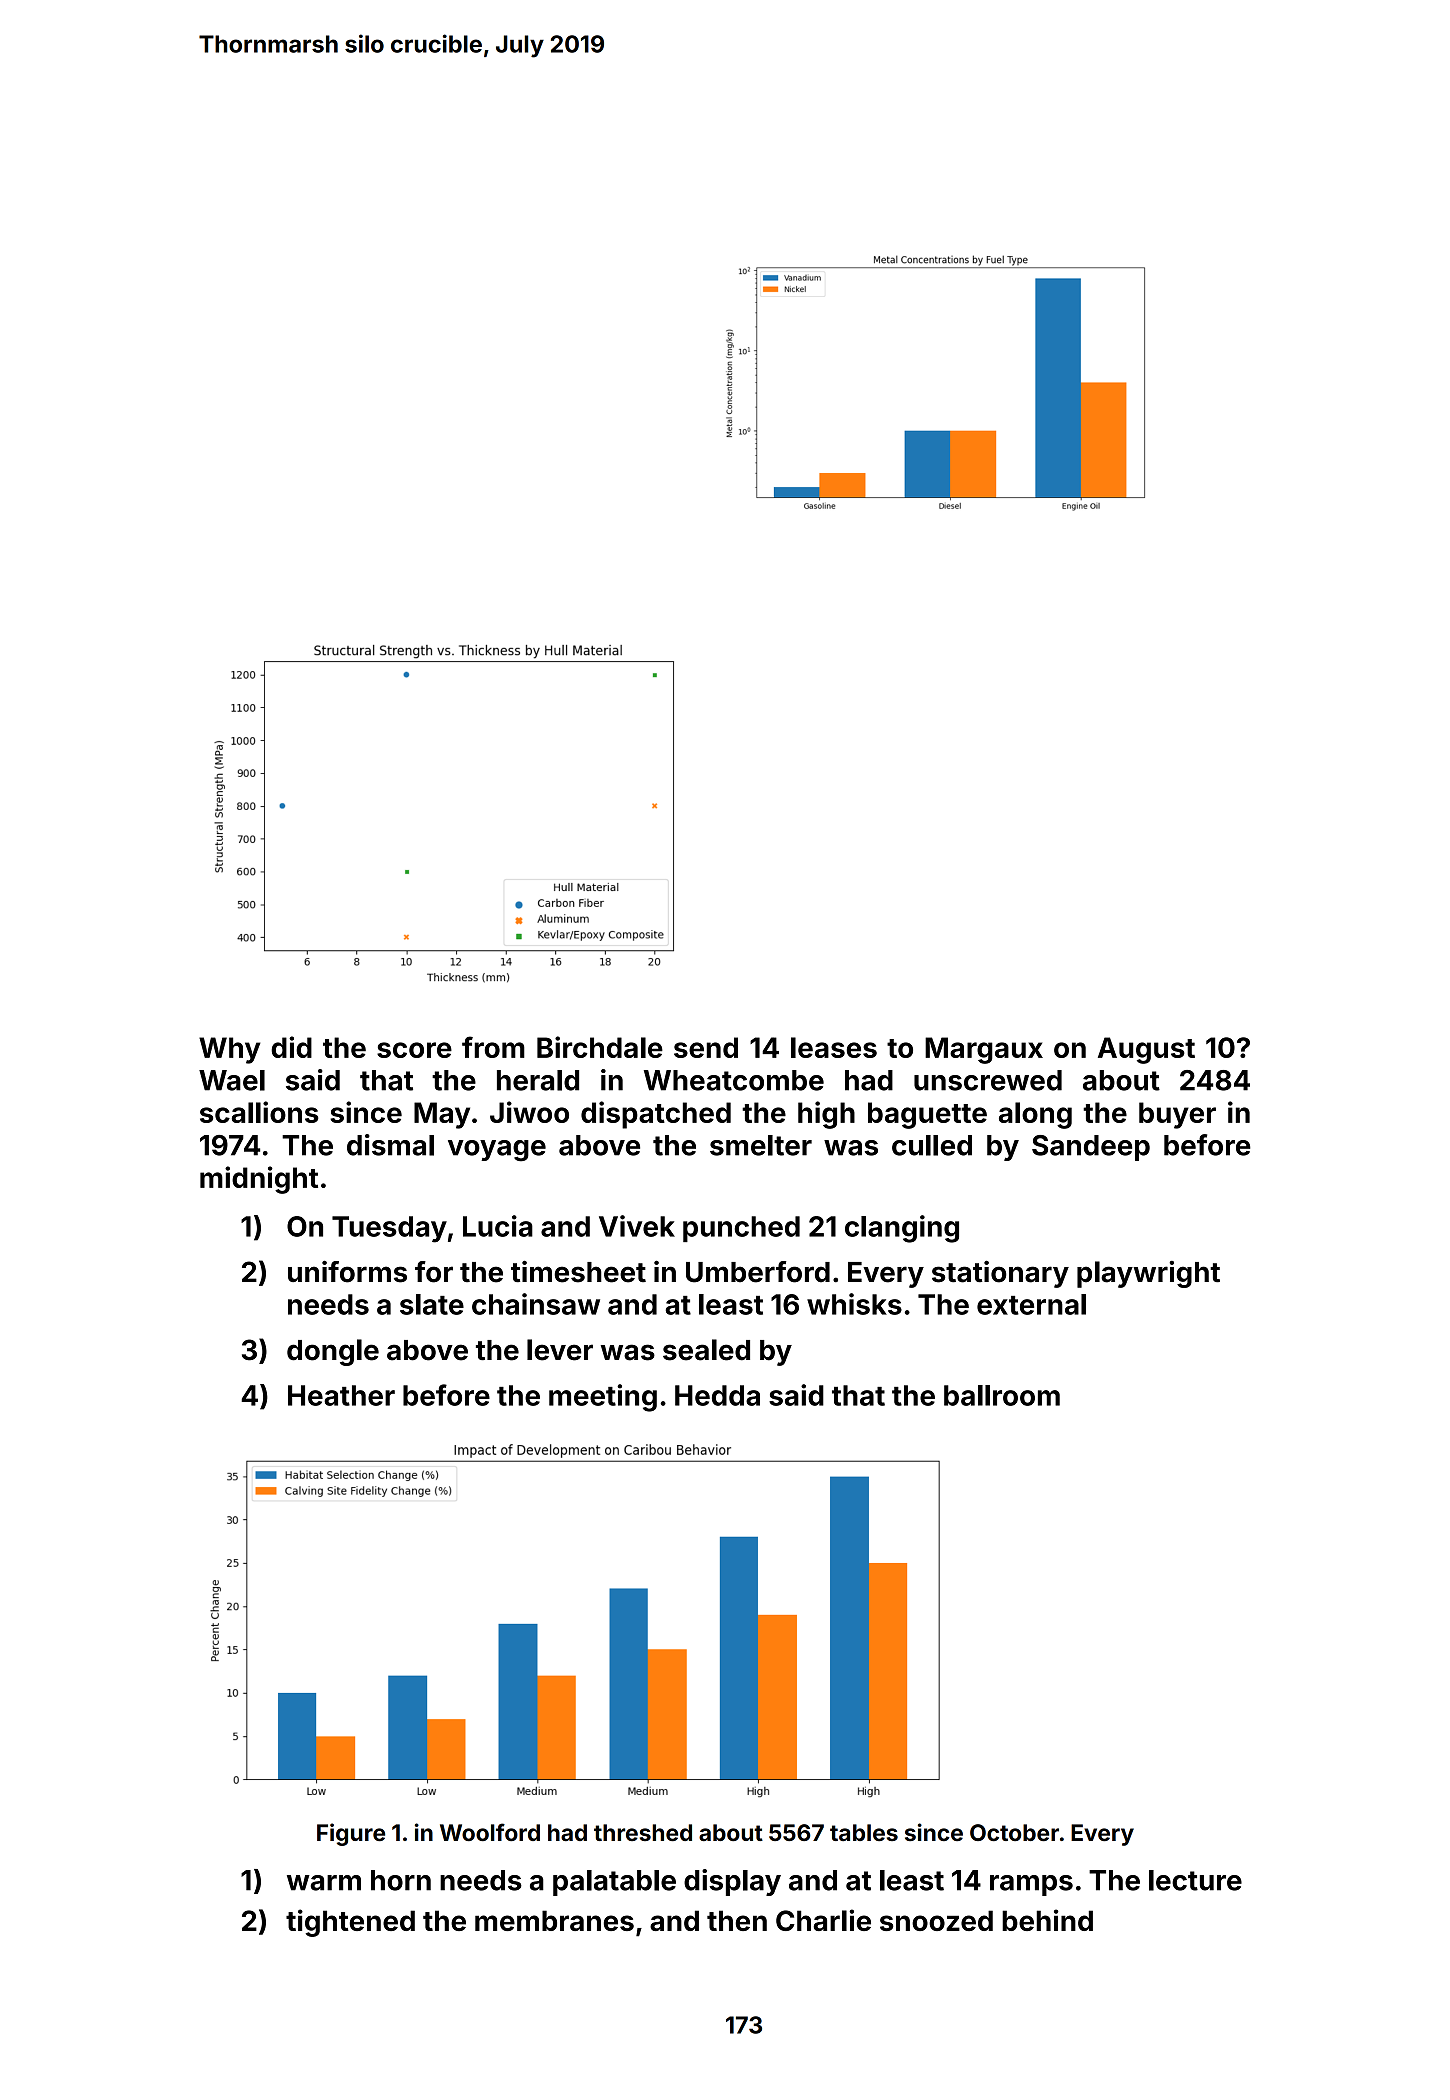 This page has width=1450, height=2100. Describe the element at coordinates (341, 1395) in the page. I see `Heather` at that location.
